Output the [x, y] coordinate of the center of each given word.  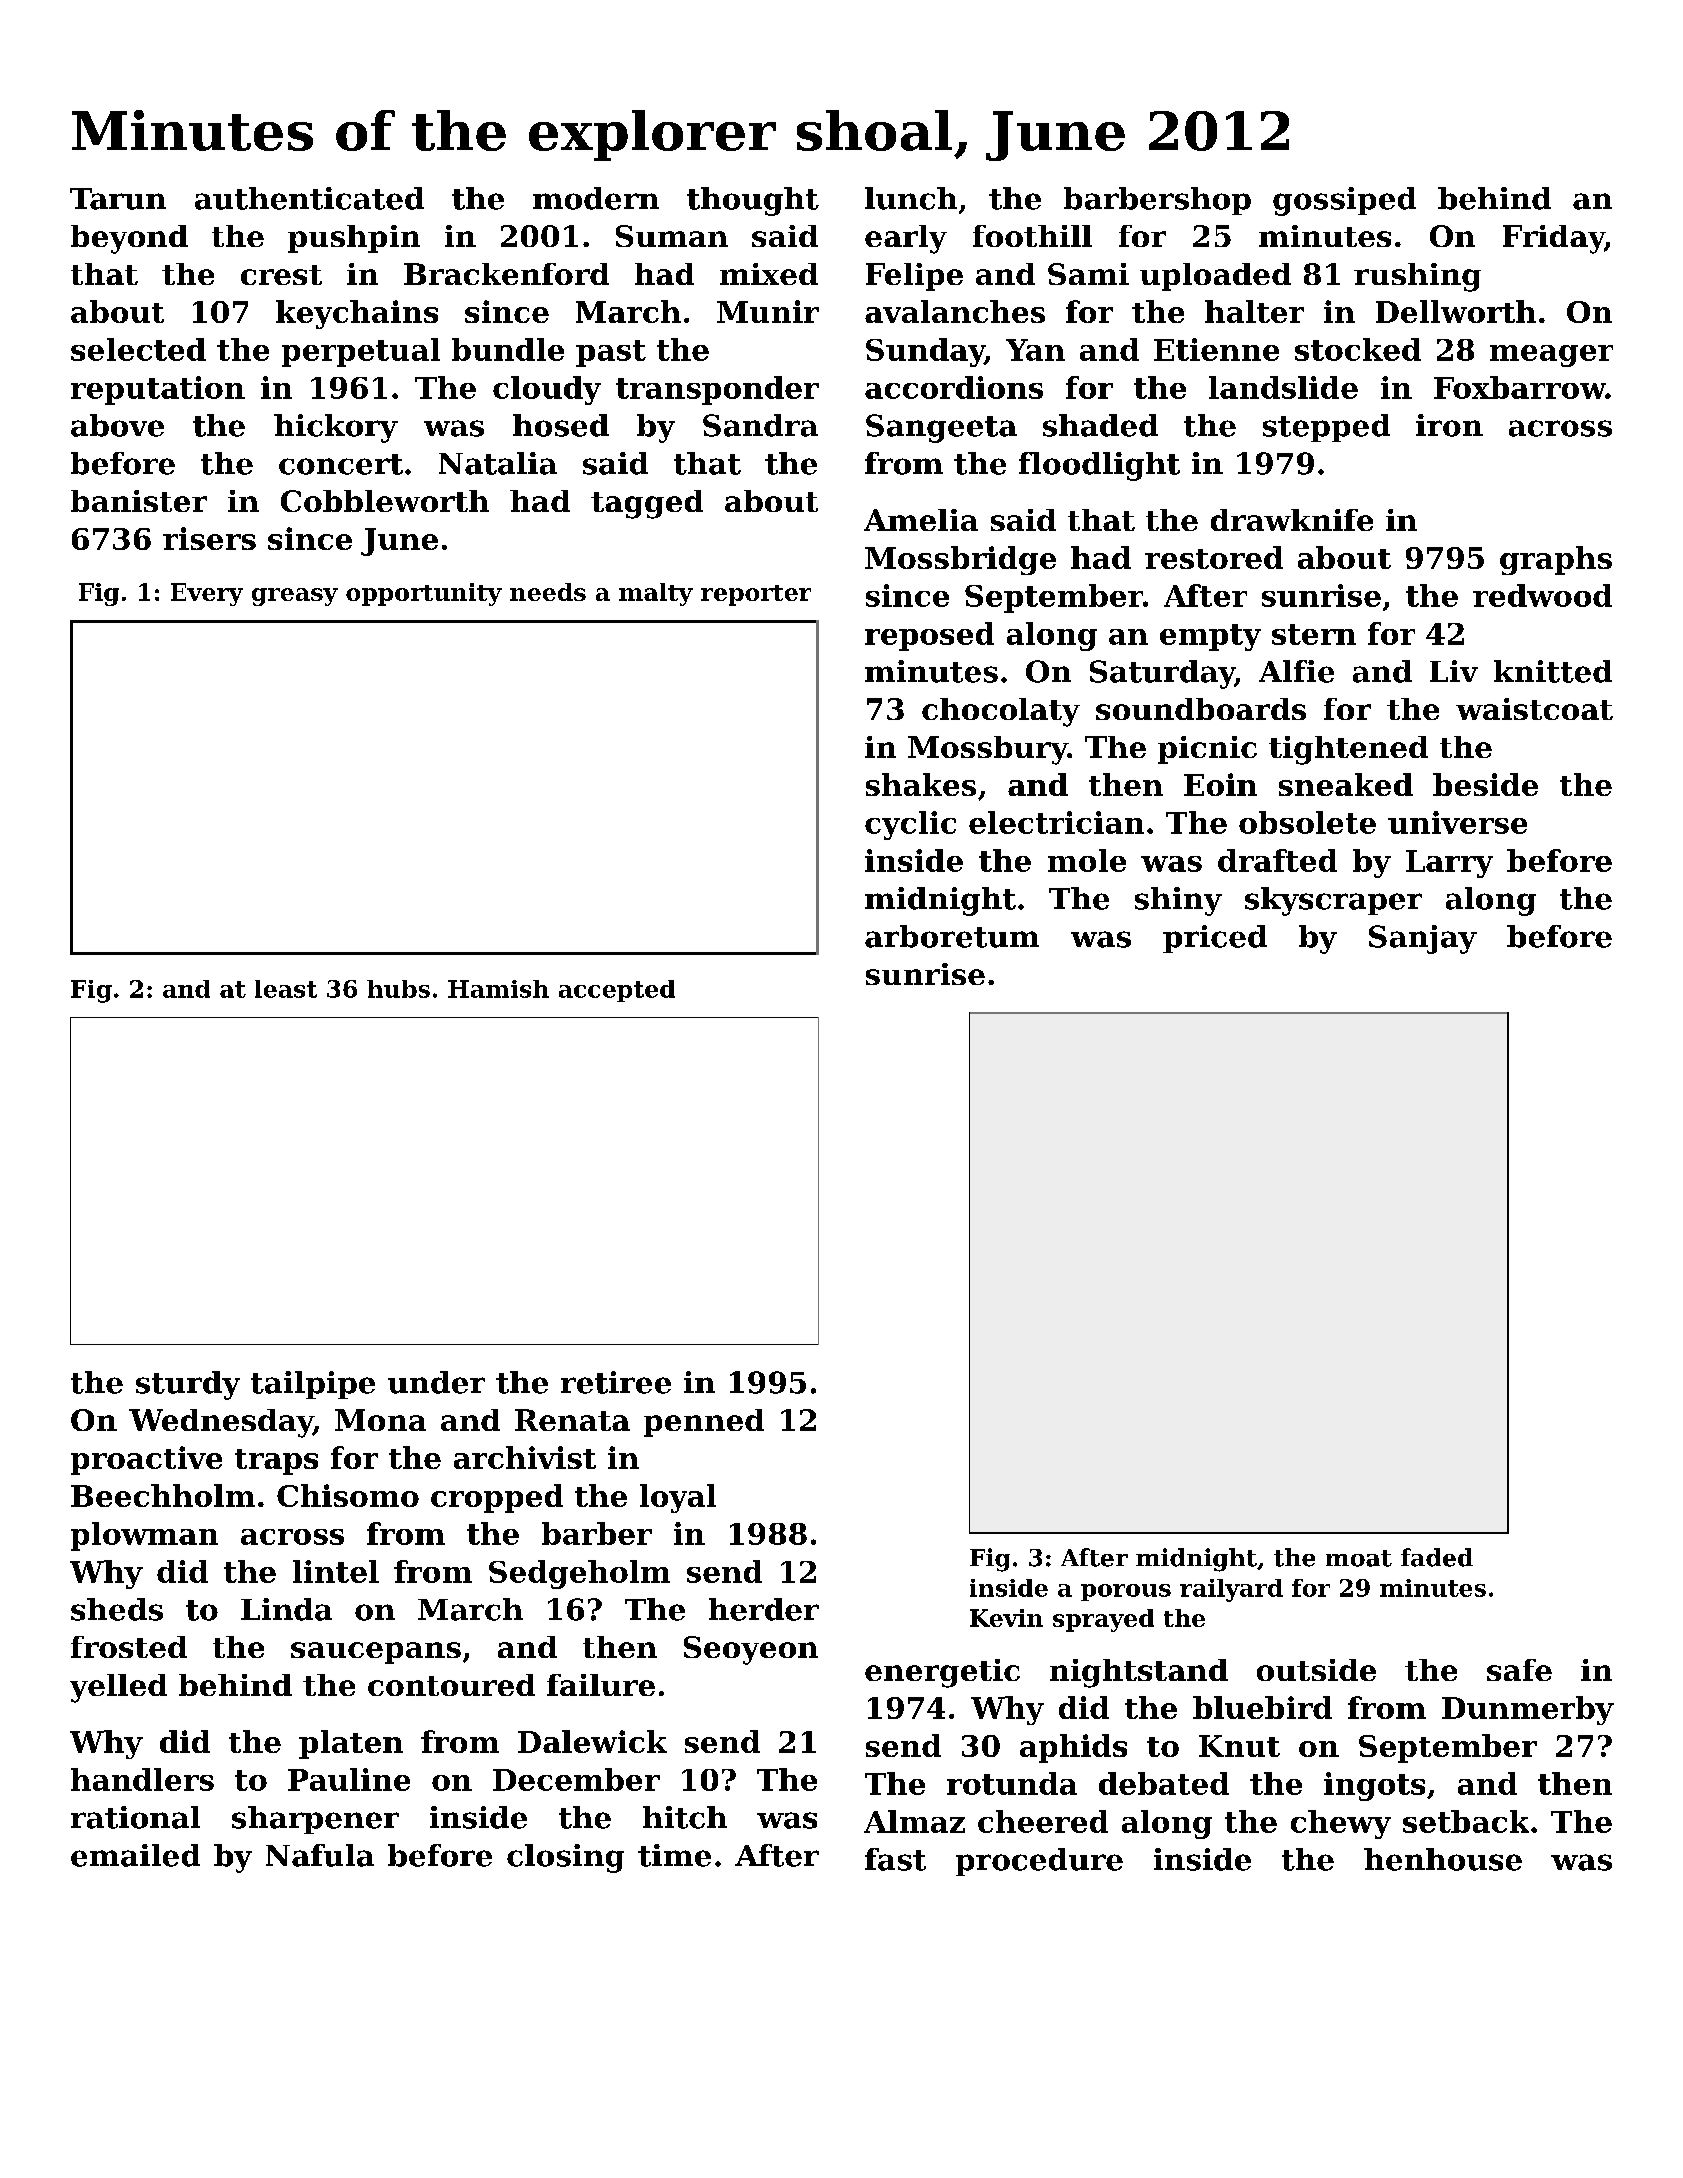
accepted [617, 991]
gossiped [1344, 201]
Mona [380, 1420]
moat [1359, 1558]
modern [596, 198]
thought [753, 201]
